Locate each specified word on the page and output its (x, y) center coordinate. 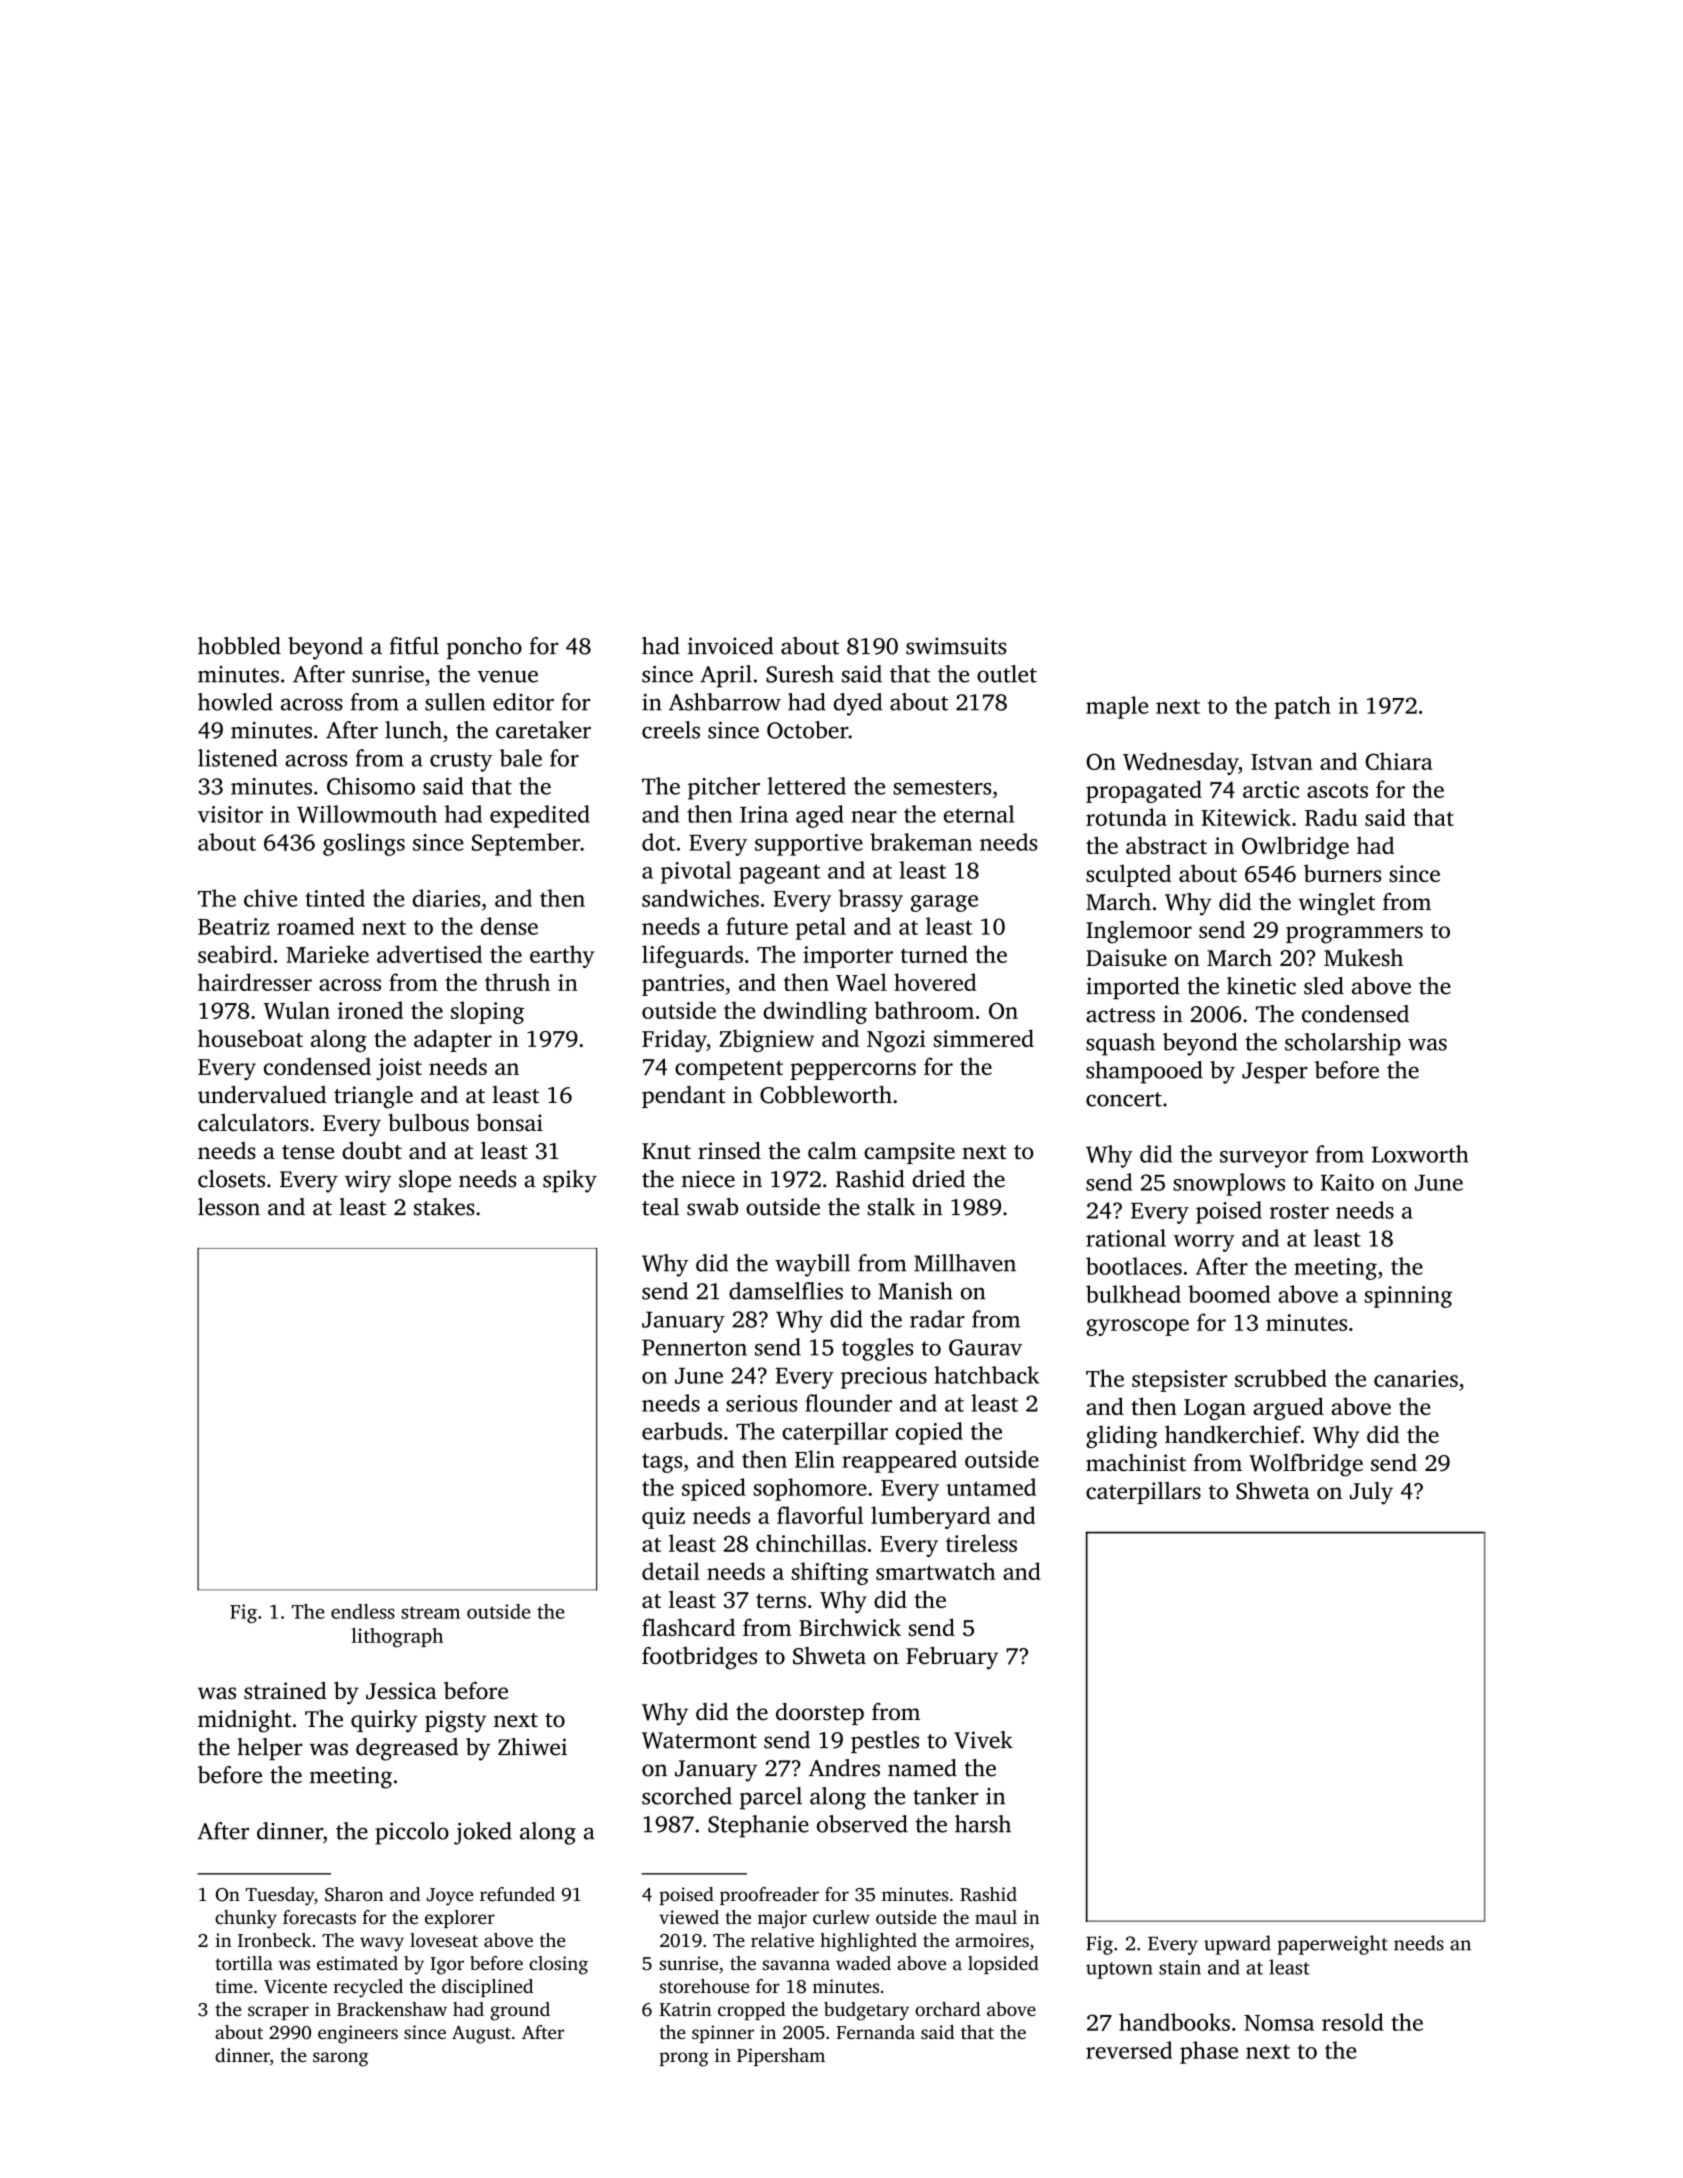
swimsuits (956, 646)
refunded (517, 1894)
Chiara (1399, 761)
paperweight (1332, 1945)
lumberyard (930, 1517)
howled (235, 702)
